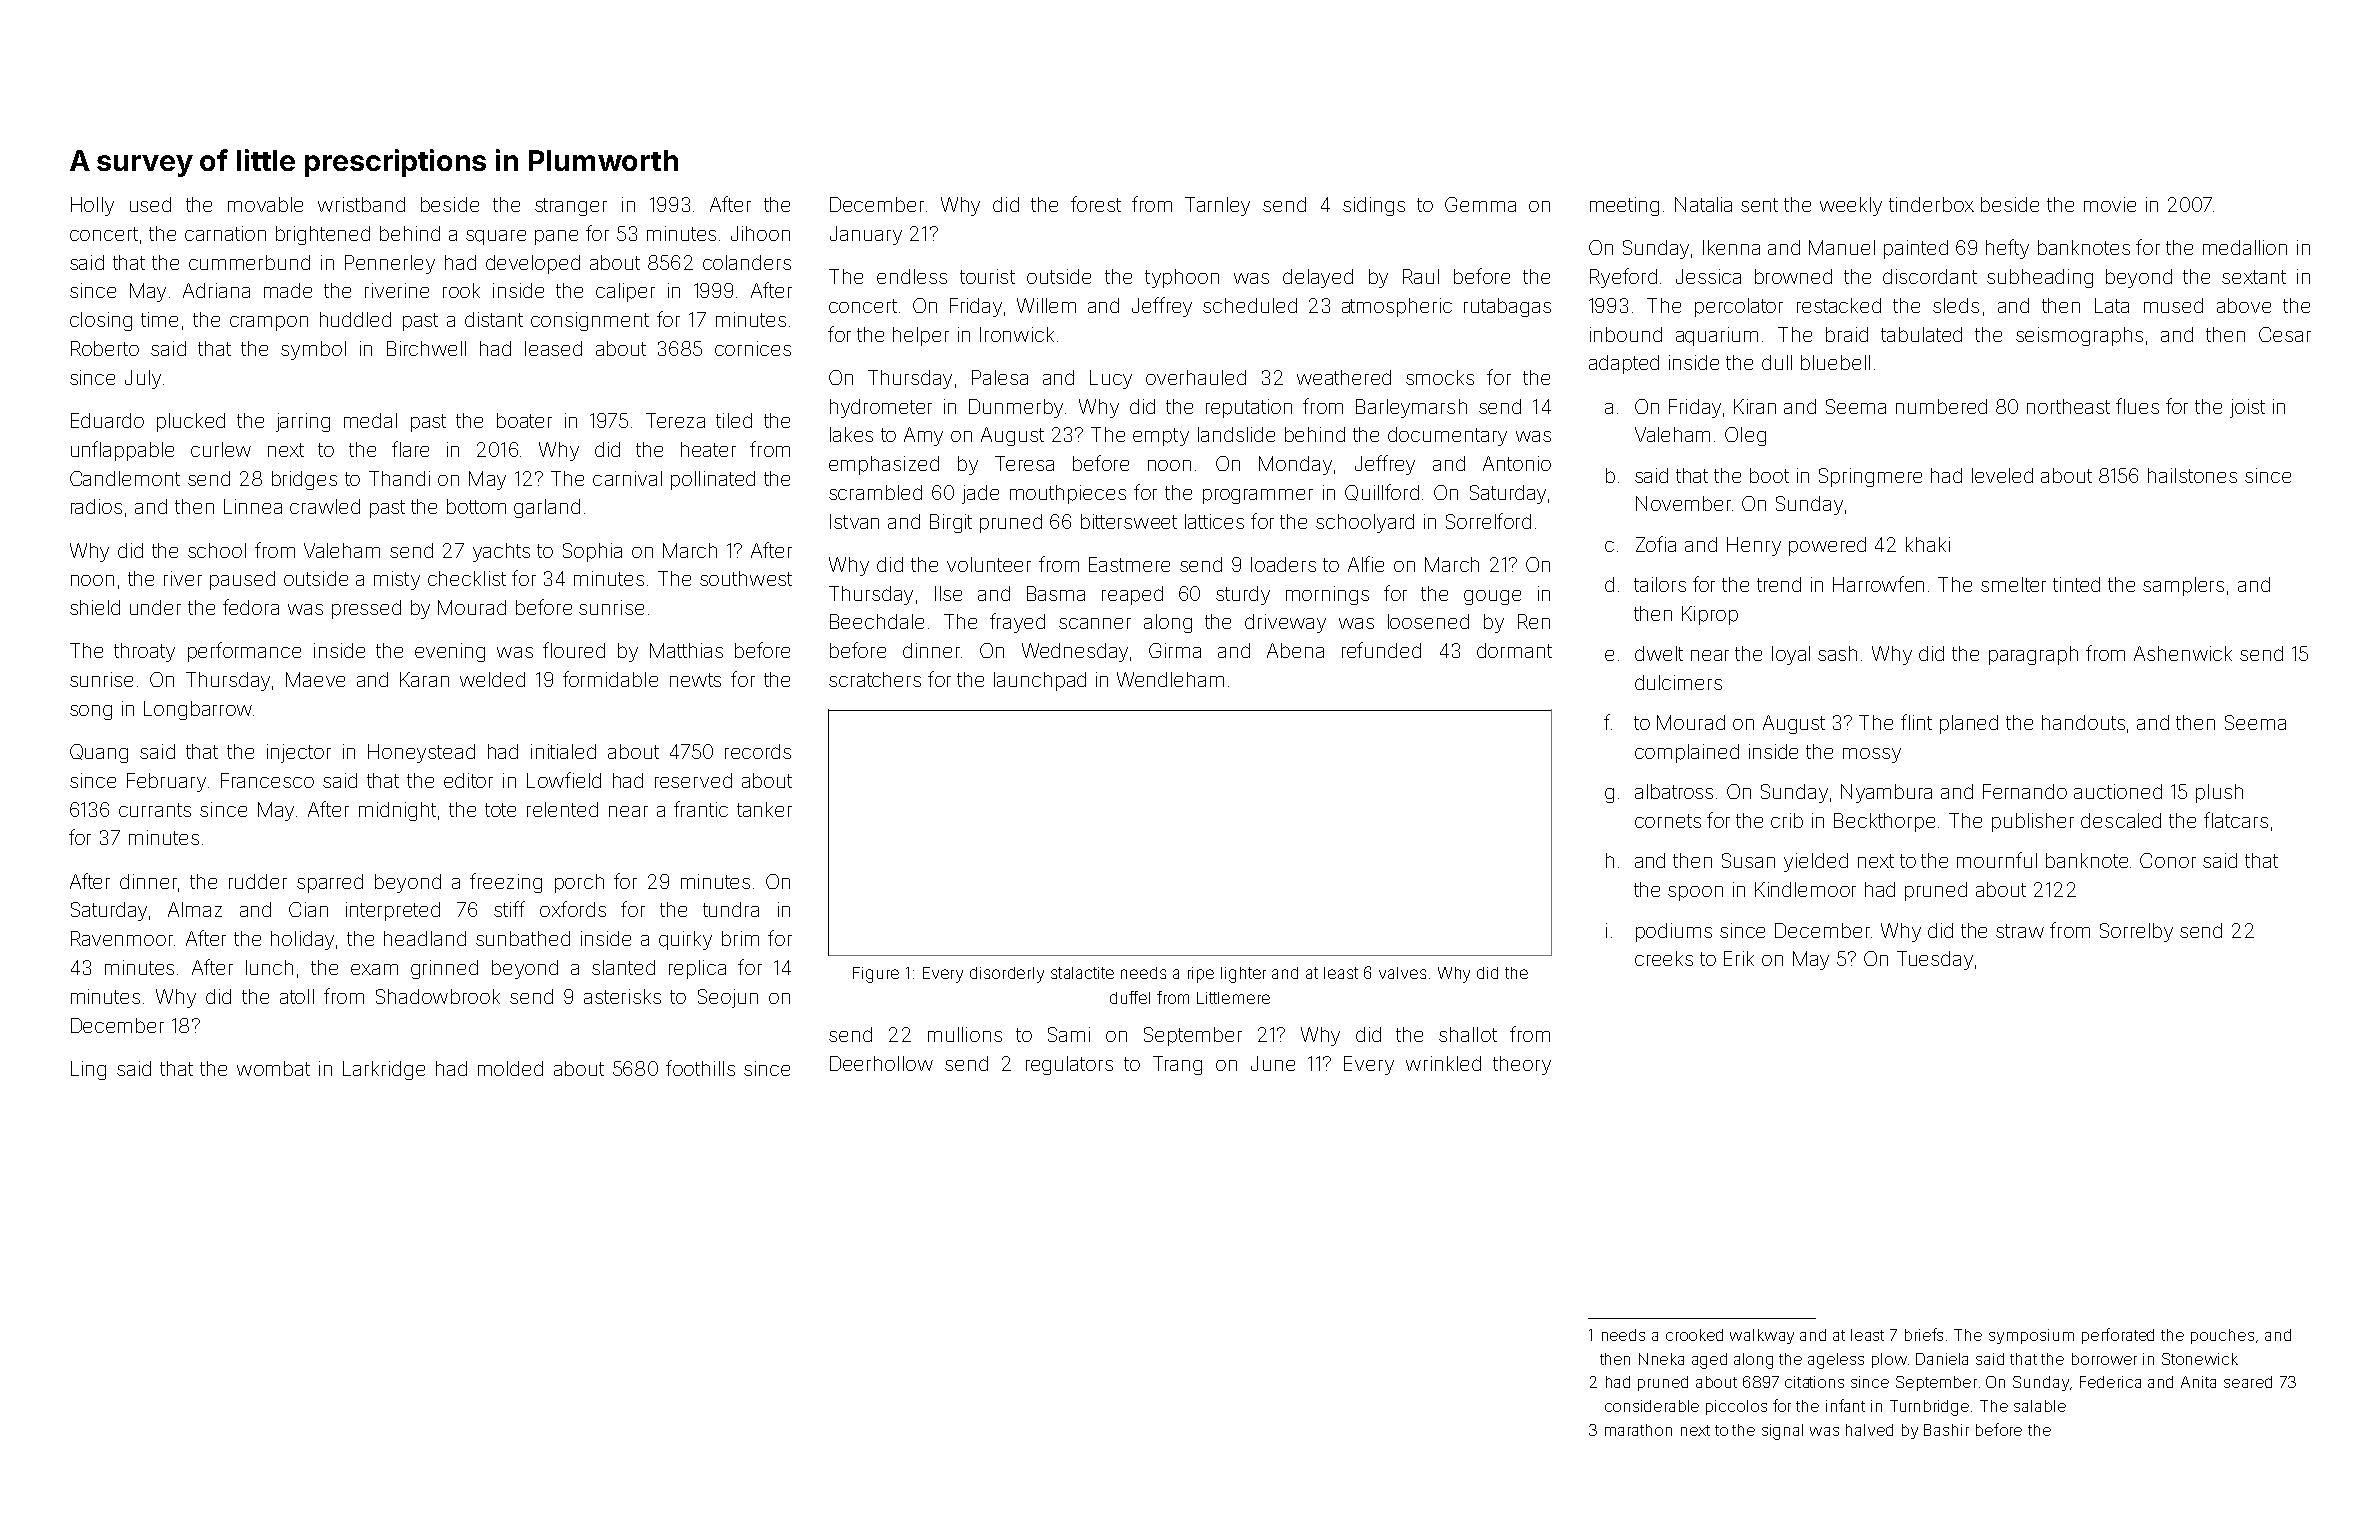  Describe the element at coordinates (2068, 406) in the screenshot. I see `northeast` at that location.
